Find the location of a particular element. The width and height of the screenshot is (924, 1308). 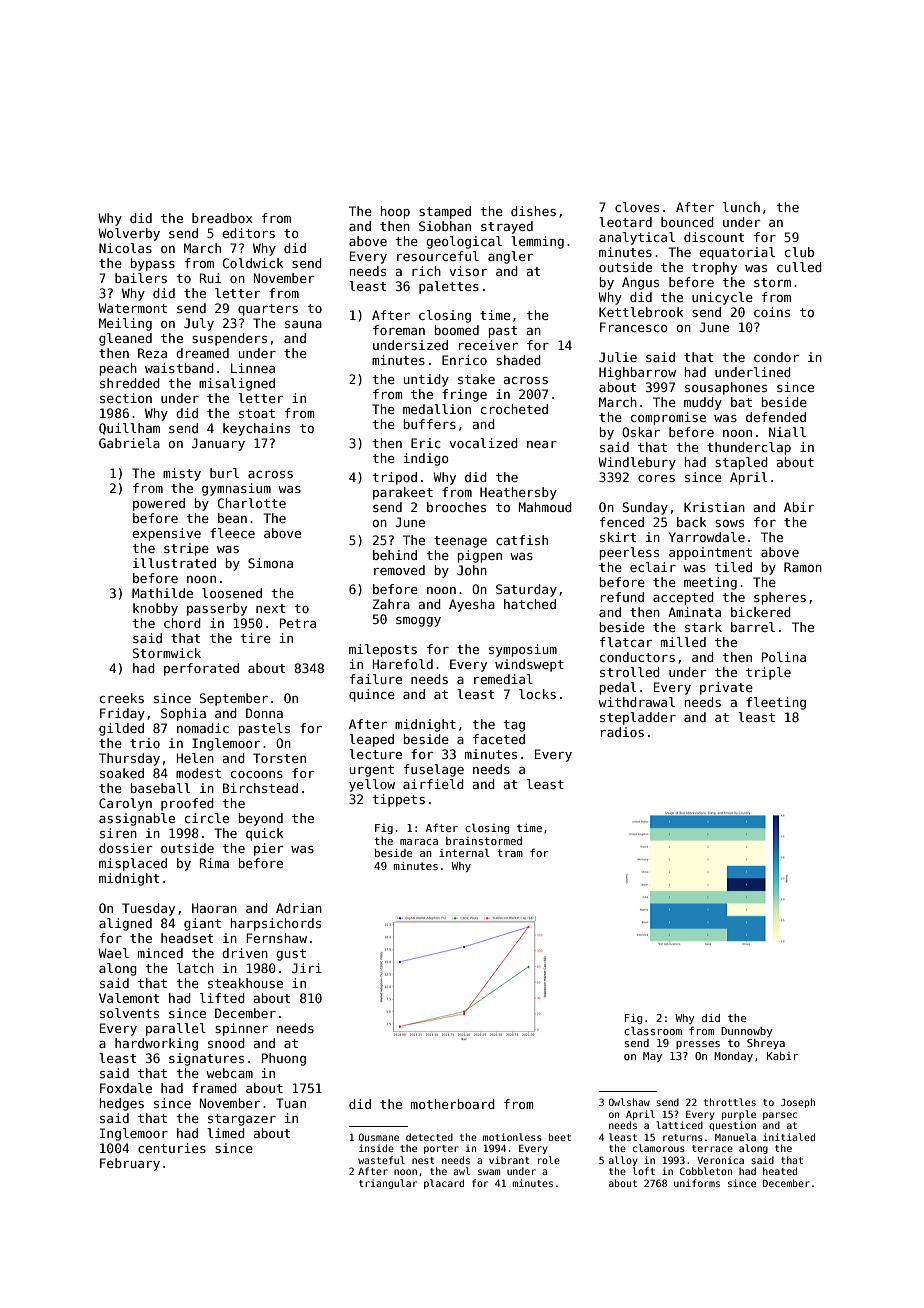

stoat is located at coordinates (257, 413).
